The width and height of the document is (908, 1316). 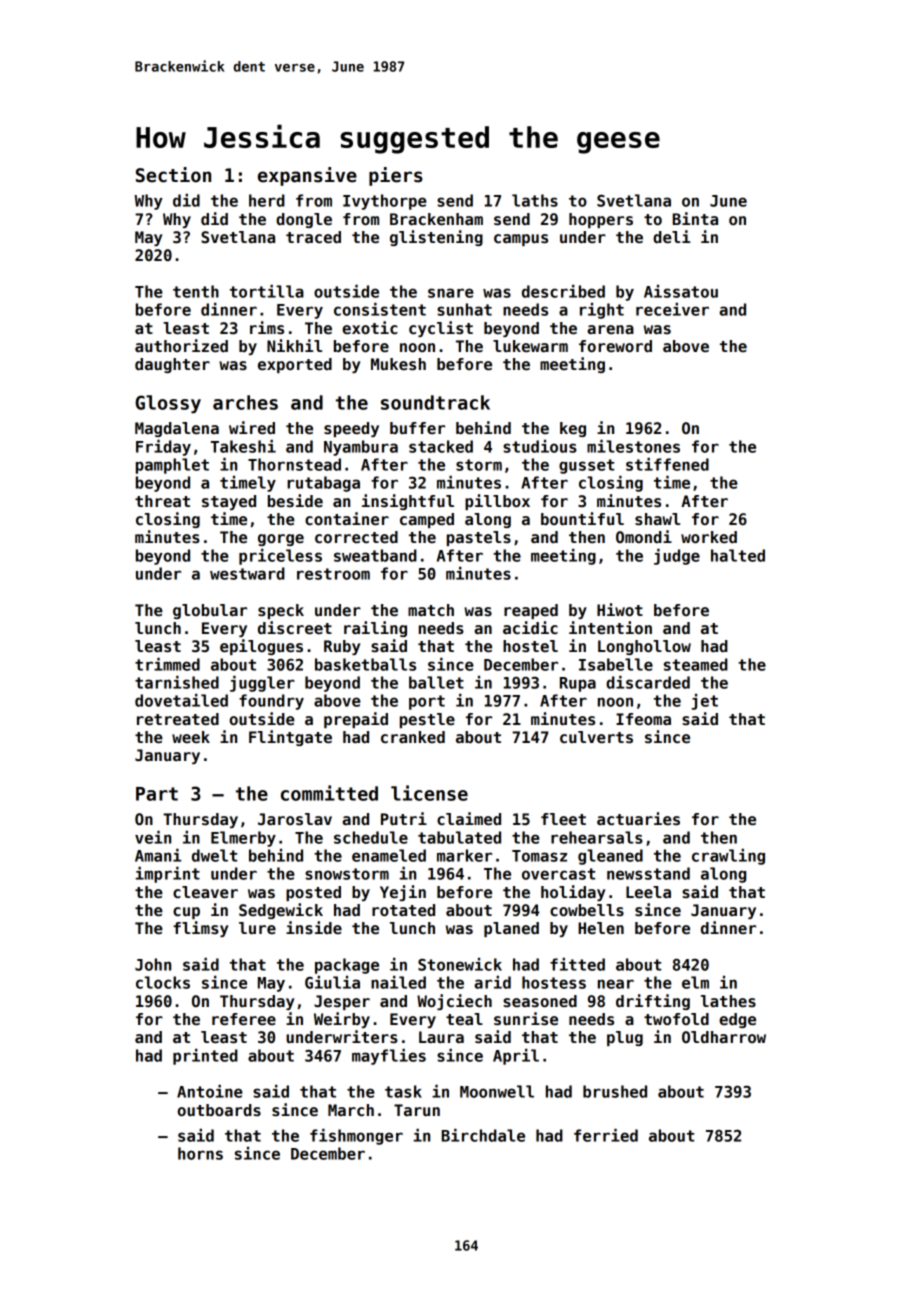 I want to click on steamed, so click(x=696, y=664).
